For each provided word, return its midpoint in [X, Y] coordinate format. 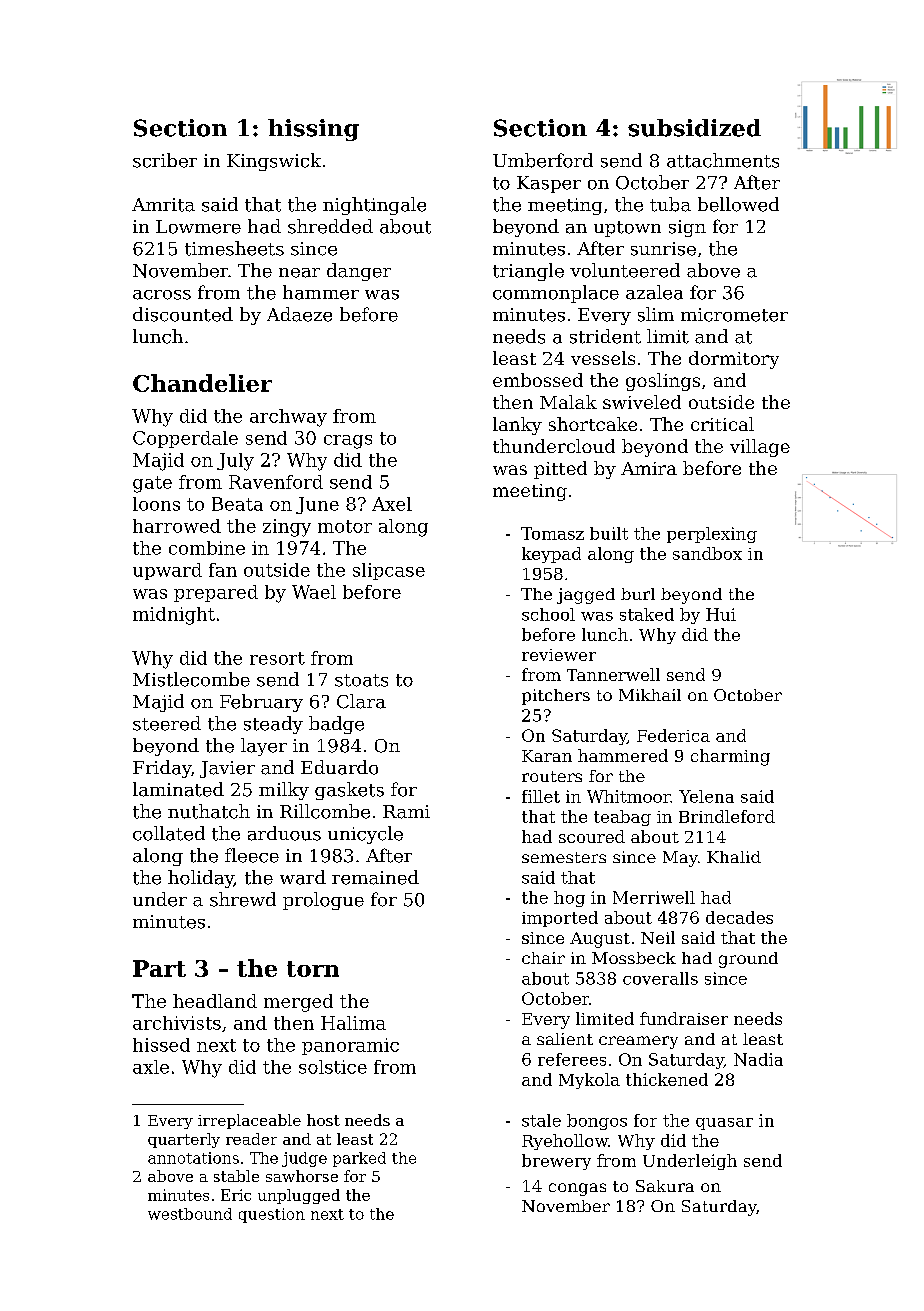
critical [722, 424]
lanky [517, 426]
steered [167, 723]
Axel [392, 504]
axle [151, 1067]
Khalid [734, 857]
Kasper [549, 184]
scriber [165, 160]
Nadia [758, 1059]
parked [359, 1159]
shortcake [593, 424]
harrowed [177, 526]
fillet [541, 796]
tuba [670, 204]
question [272, 1215]
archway [288, 418]
